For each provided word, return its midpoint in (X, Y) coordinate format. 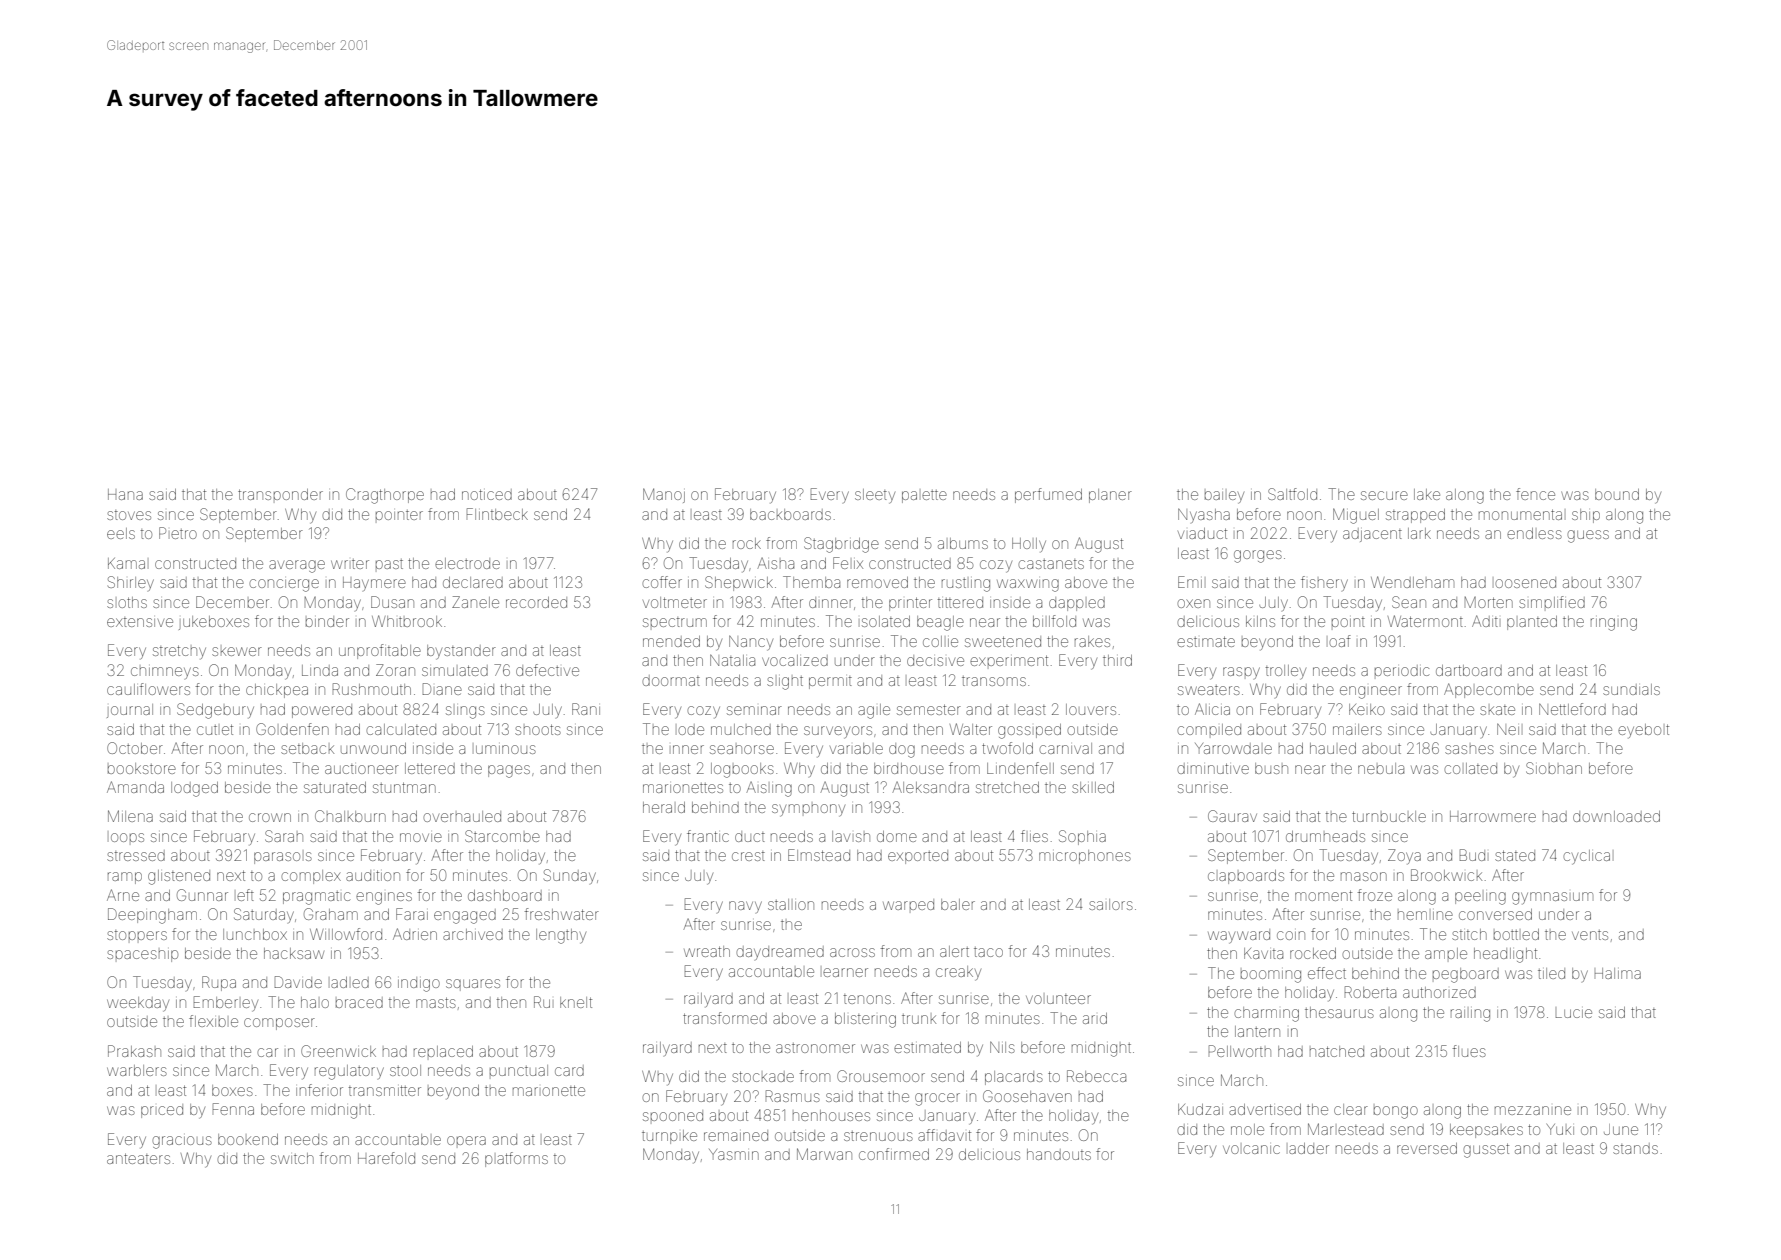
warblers (137, 1070)
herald (664, 807)
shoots (538, 729)
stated (1515, 855)
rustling (966, 585)
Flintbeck (497, 514)
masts (436, 1002)
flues (1469, 1051)
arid (1095, 1018)
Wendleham (1412, 582)
